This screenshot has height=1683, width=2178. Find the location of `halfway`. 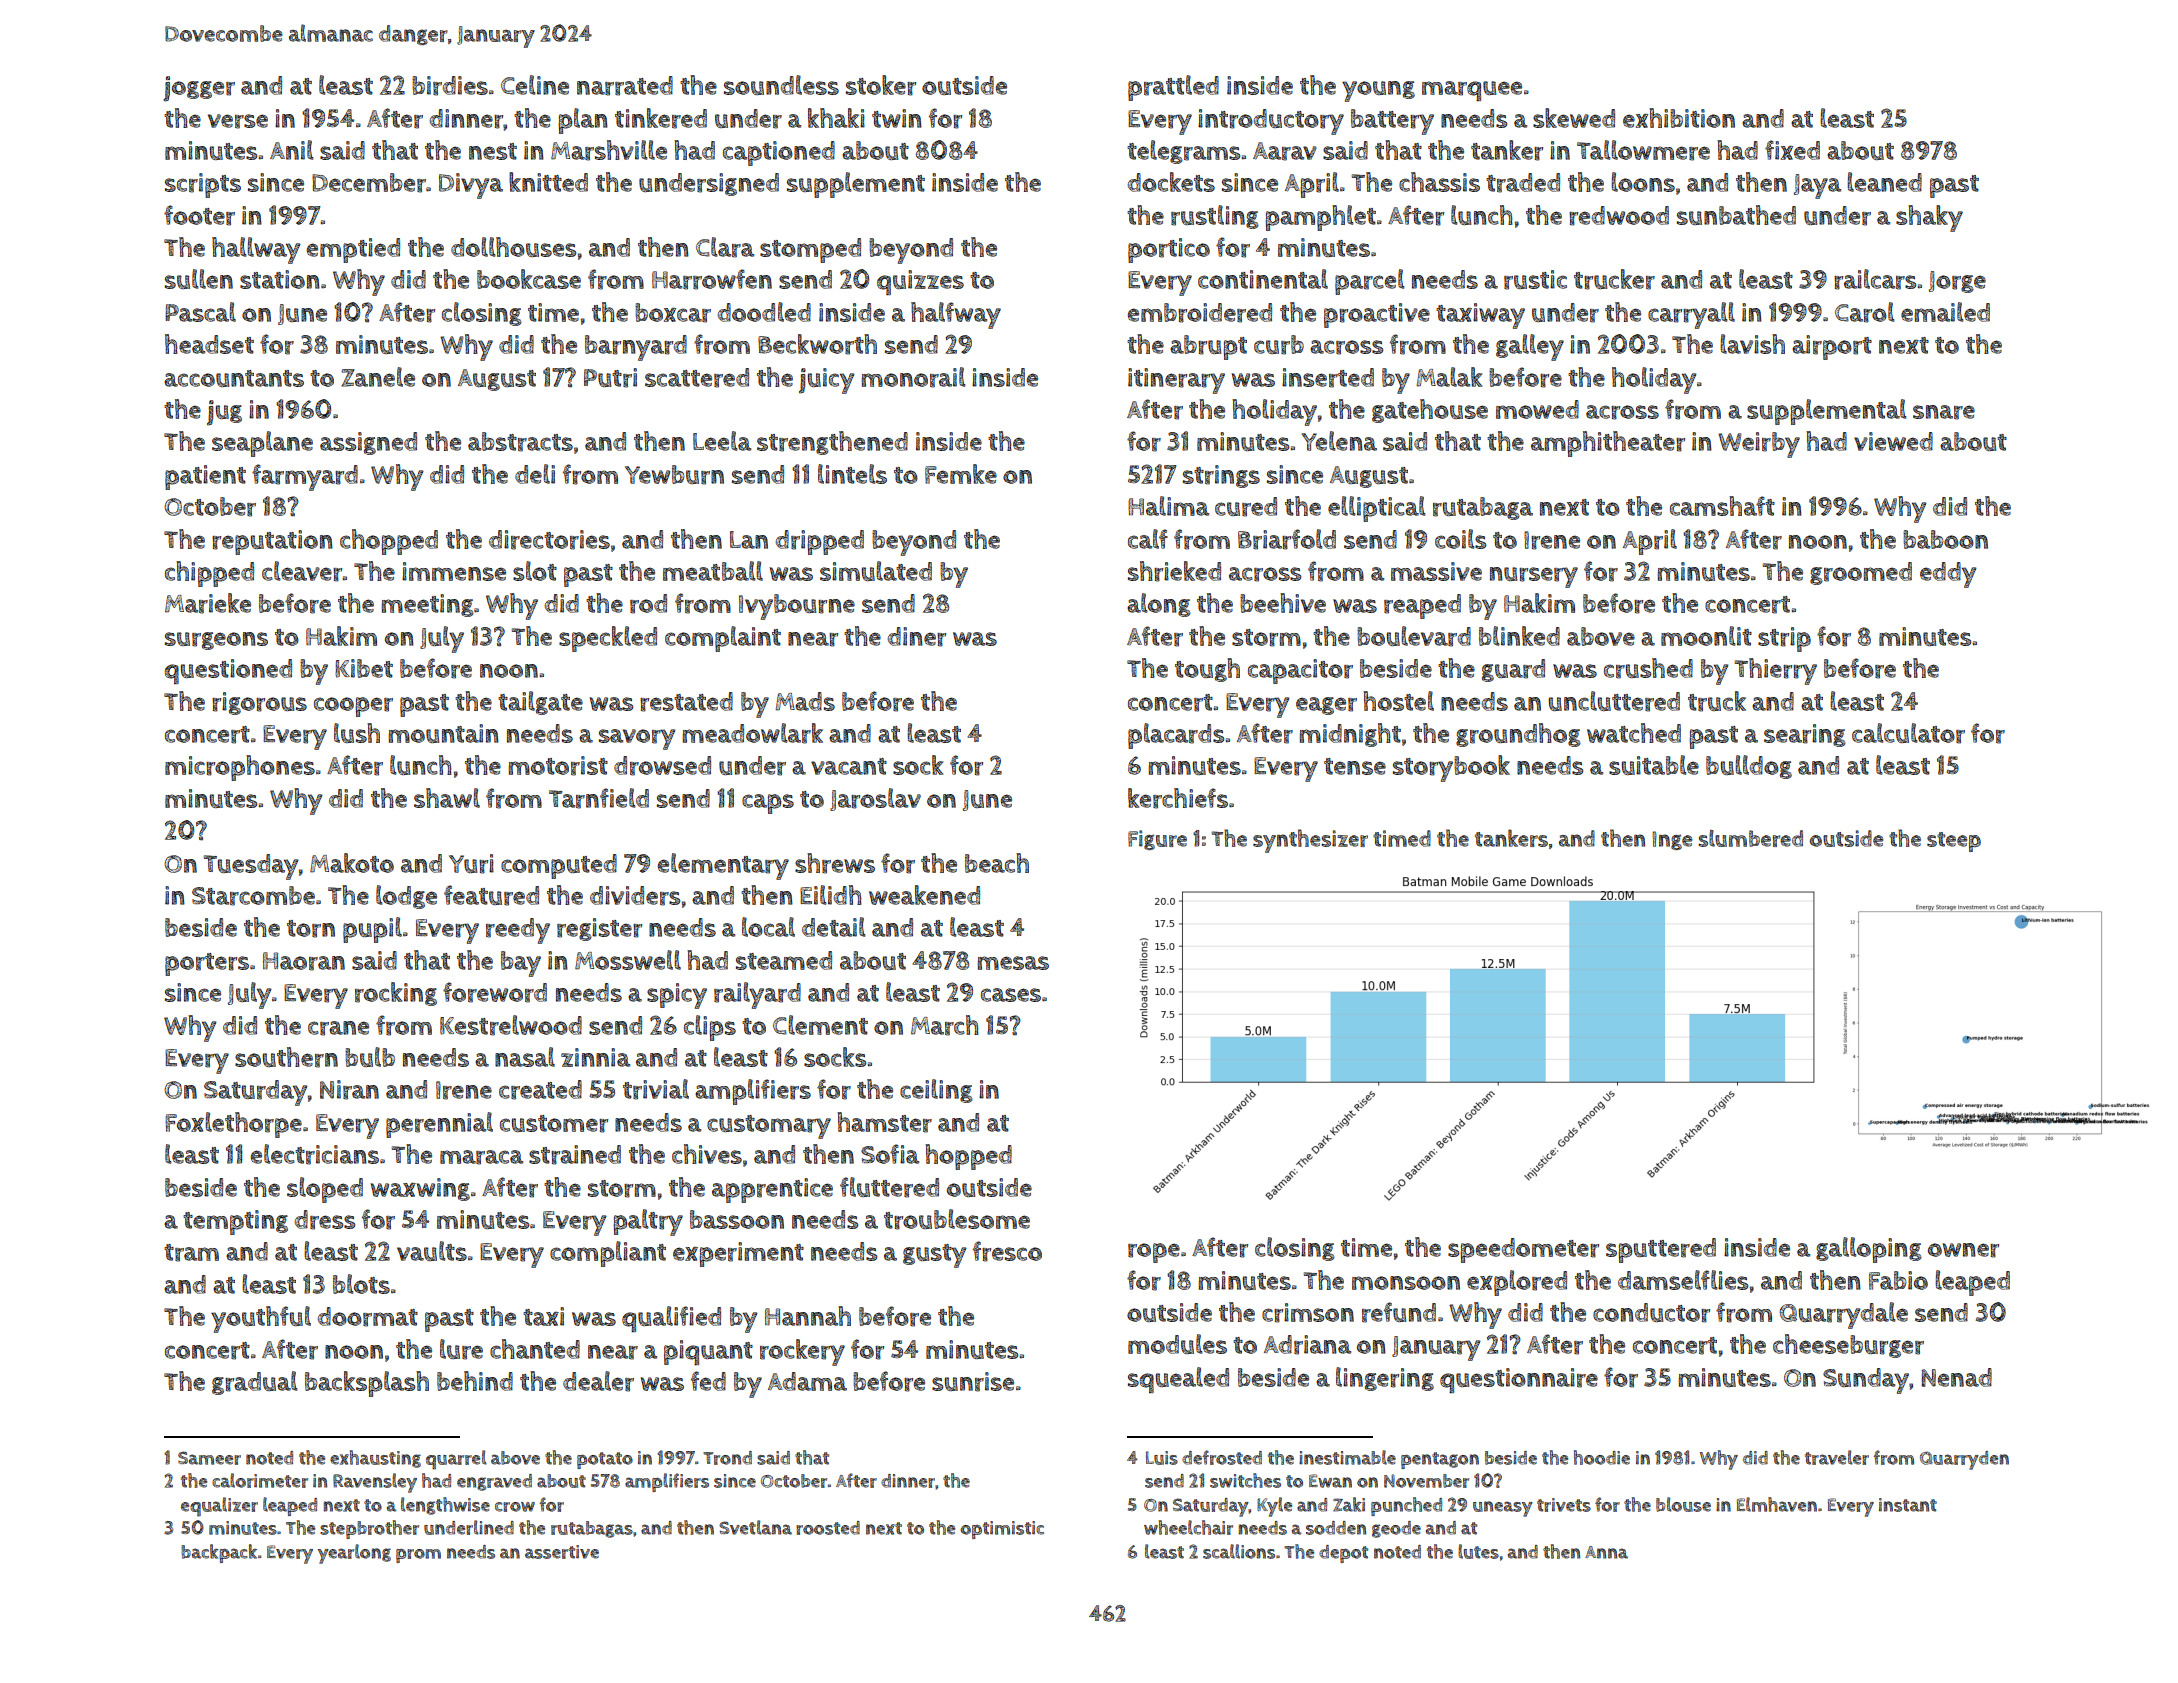

halfway is located at coordinates (956, 315).
